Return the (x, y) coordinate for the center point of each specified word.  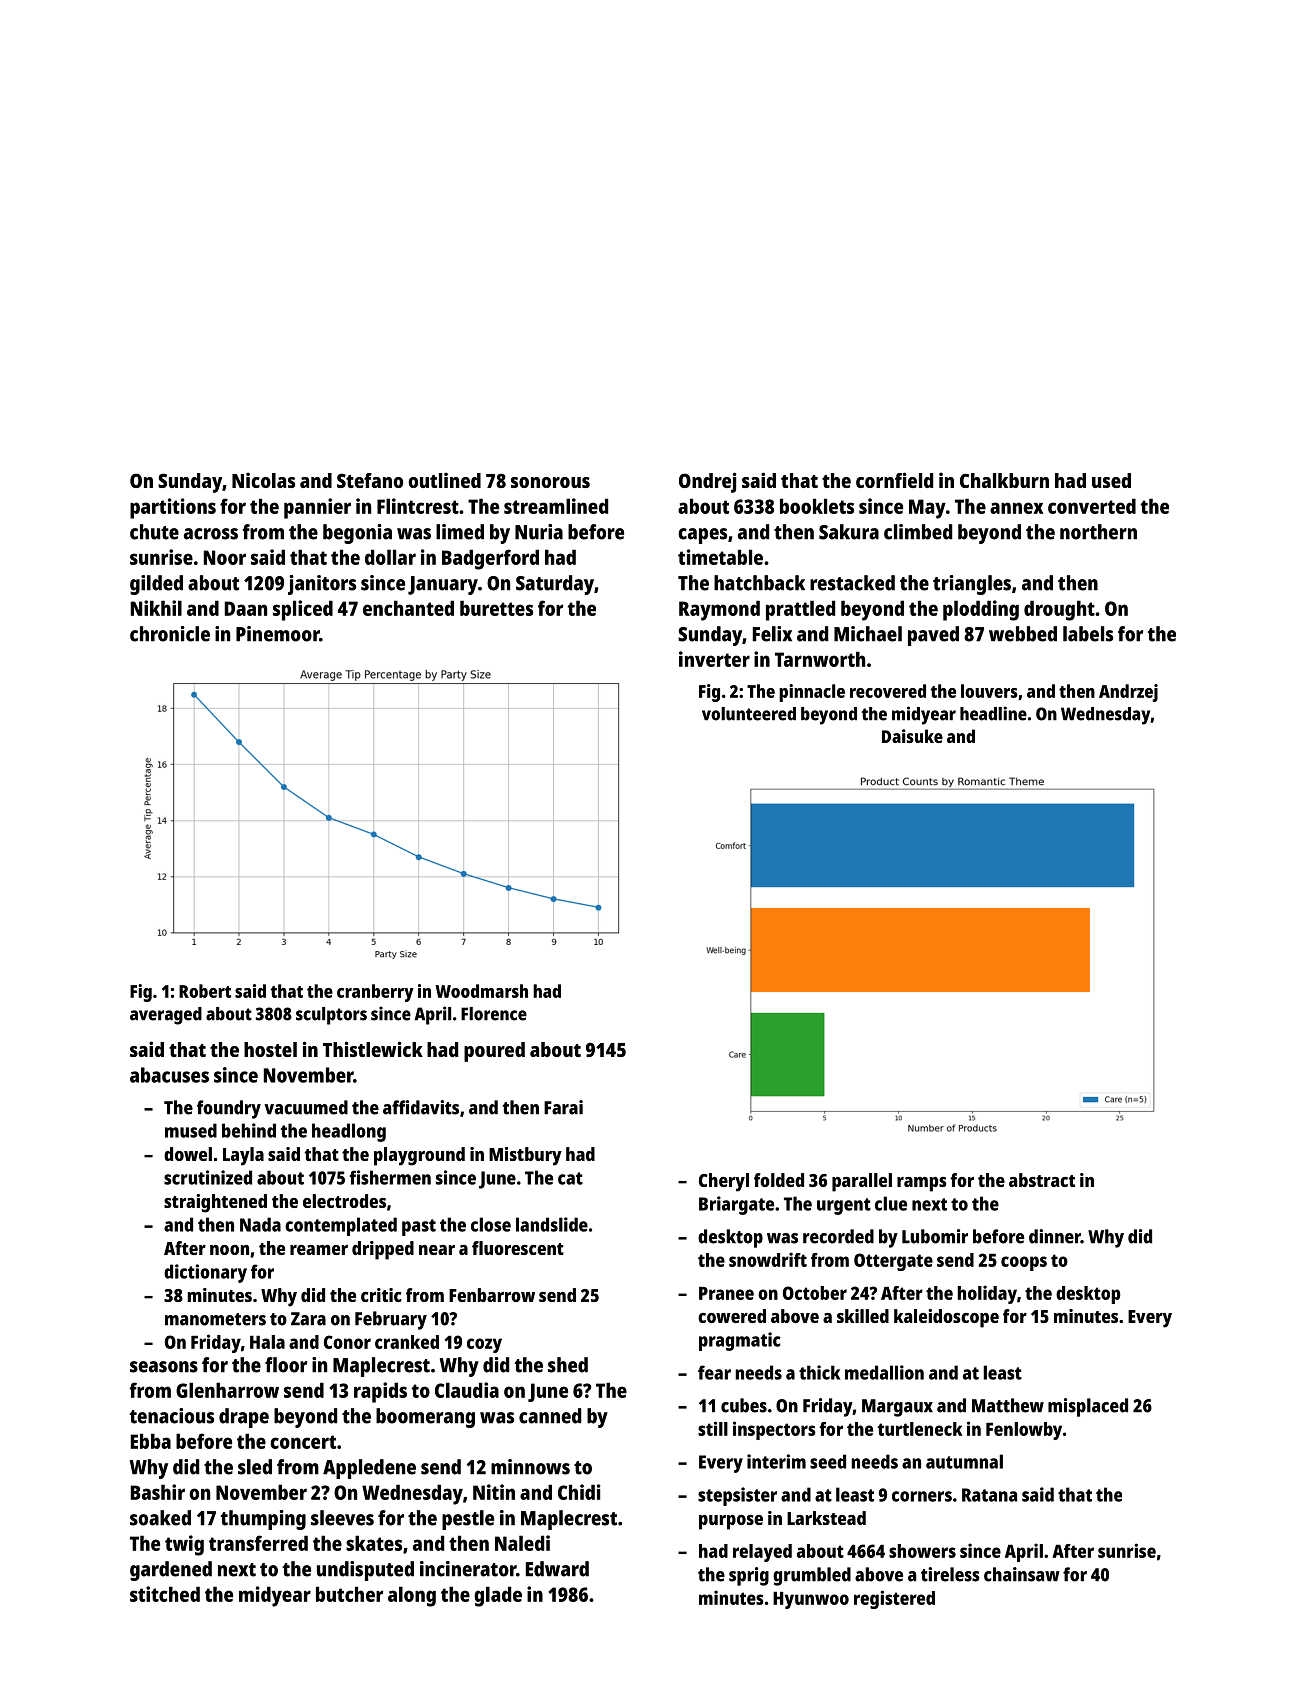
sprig (749, 1576)
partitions (173, 508)
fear (714, 1372)
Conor (347, 1342)
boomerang (425, 1418)
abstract (1042, 1180)
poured (494, 1052)
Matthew (1008, 1405)
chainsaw (1022, 1574)
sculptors (331, 1016)
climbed (918, 532)
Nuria (539, 532)
